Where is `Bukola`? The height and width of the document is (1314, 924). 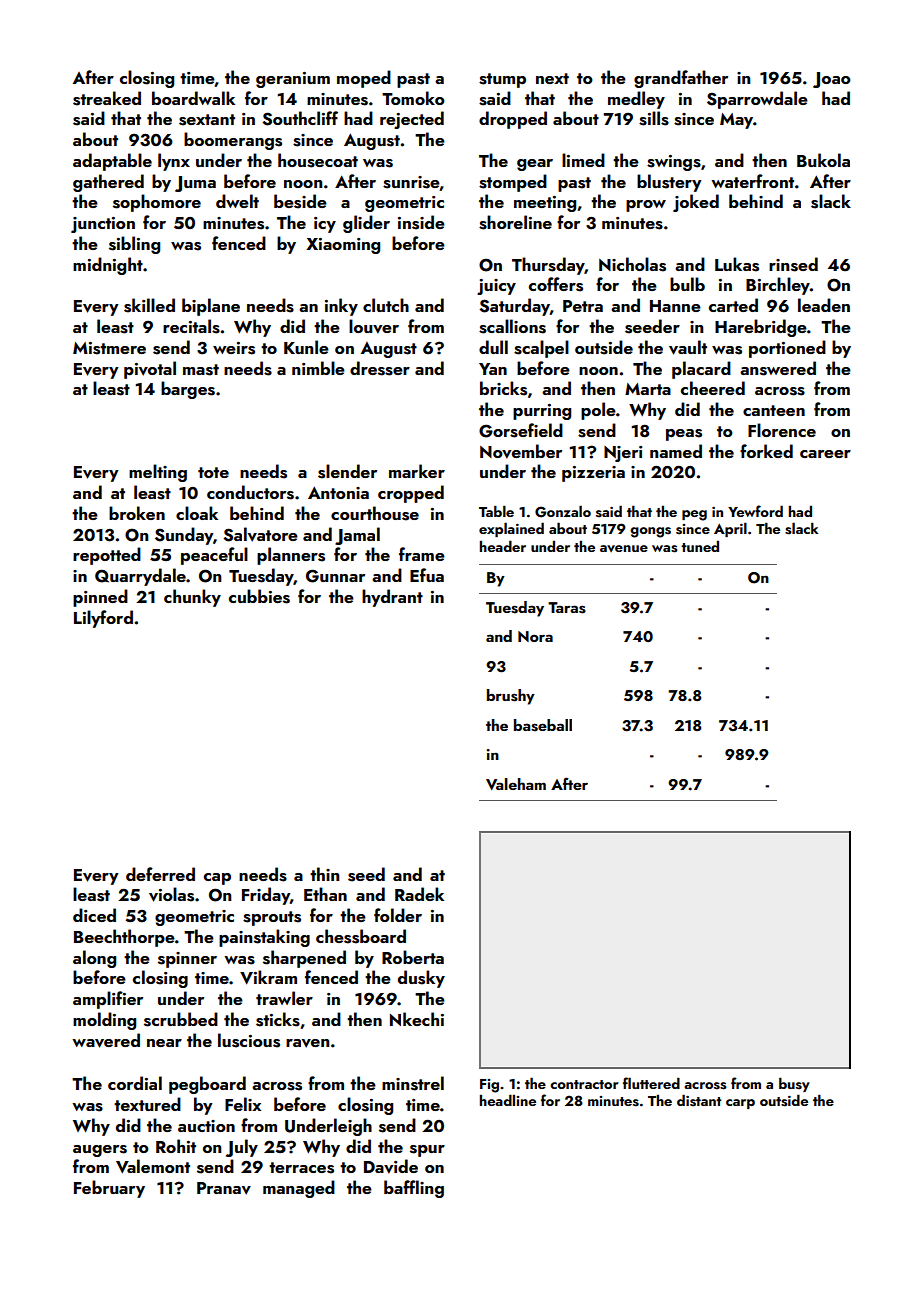 Bukola is located at coordinates (823, 160).
